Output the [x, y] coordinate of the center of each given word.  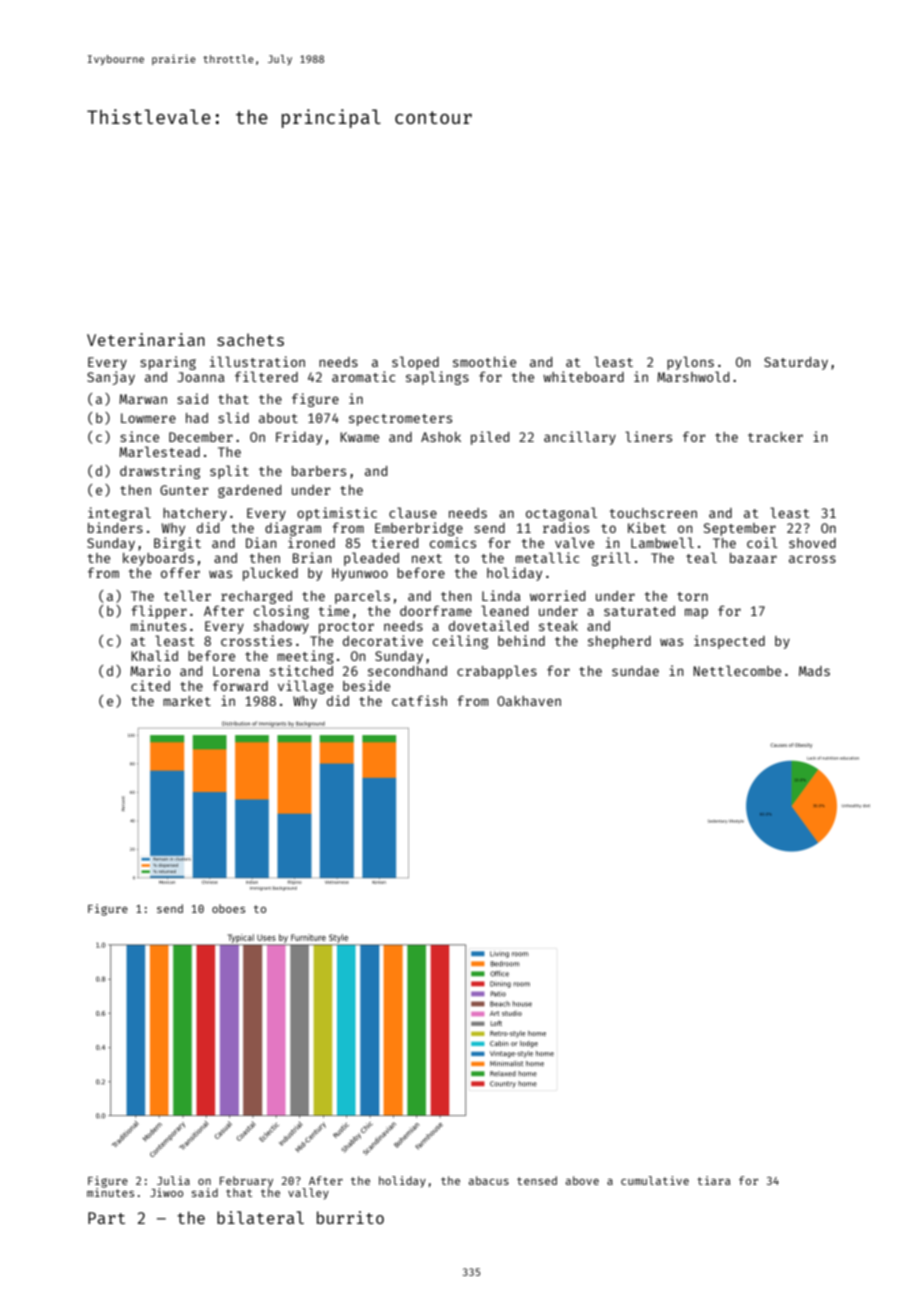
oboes [228, 908]
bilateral [260, 1217]
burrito [350, 1217]
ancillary [580, 438]
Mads [814, 671]
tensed [537, 1180]
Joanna [201, 377]
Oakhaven [529, 701]
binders [115, 527]
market [187, 701]
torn [692, 596]
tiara [714, 1180]
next [427, 558]
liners [648, 436]
